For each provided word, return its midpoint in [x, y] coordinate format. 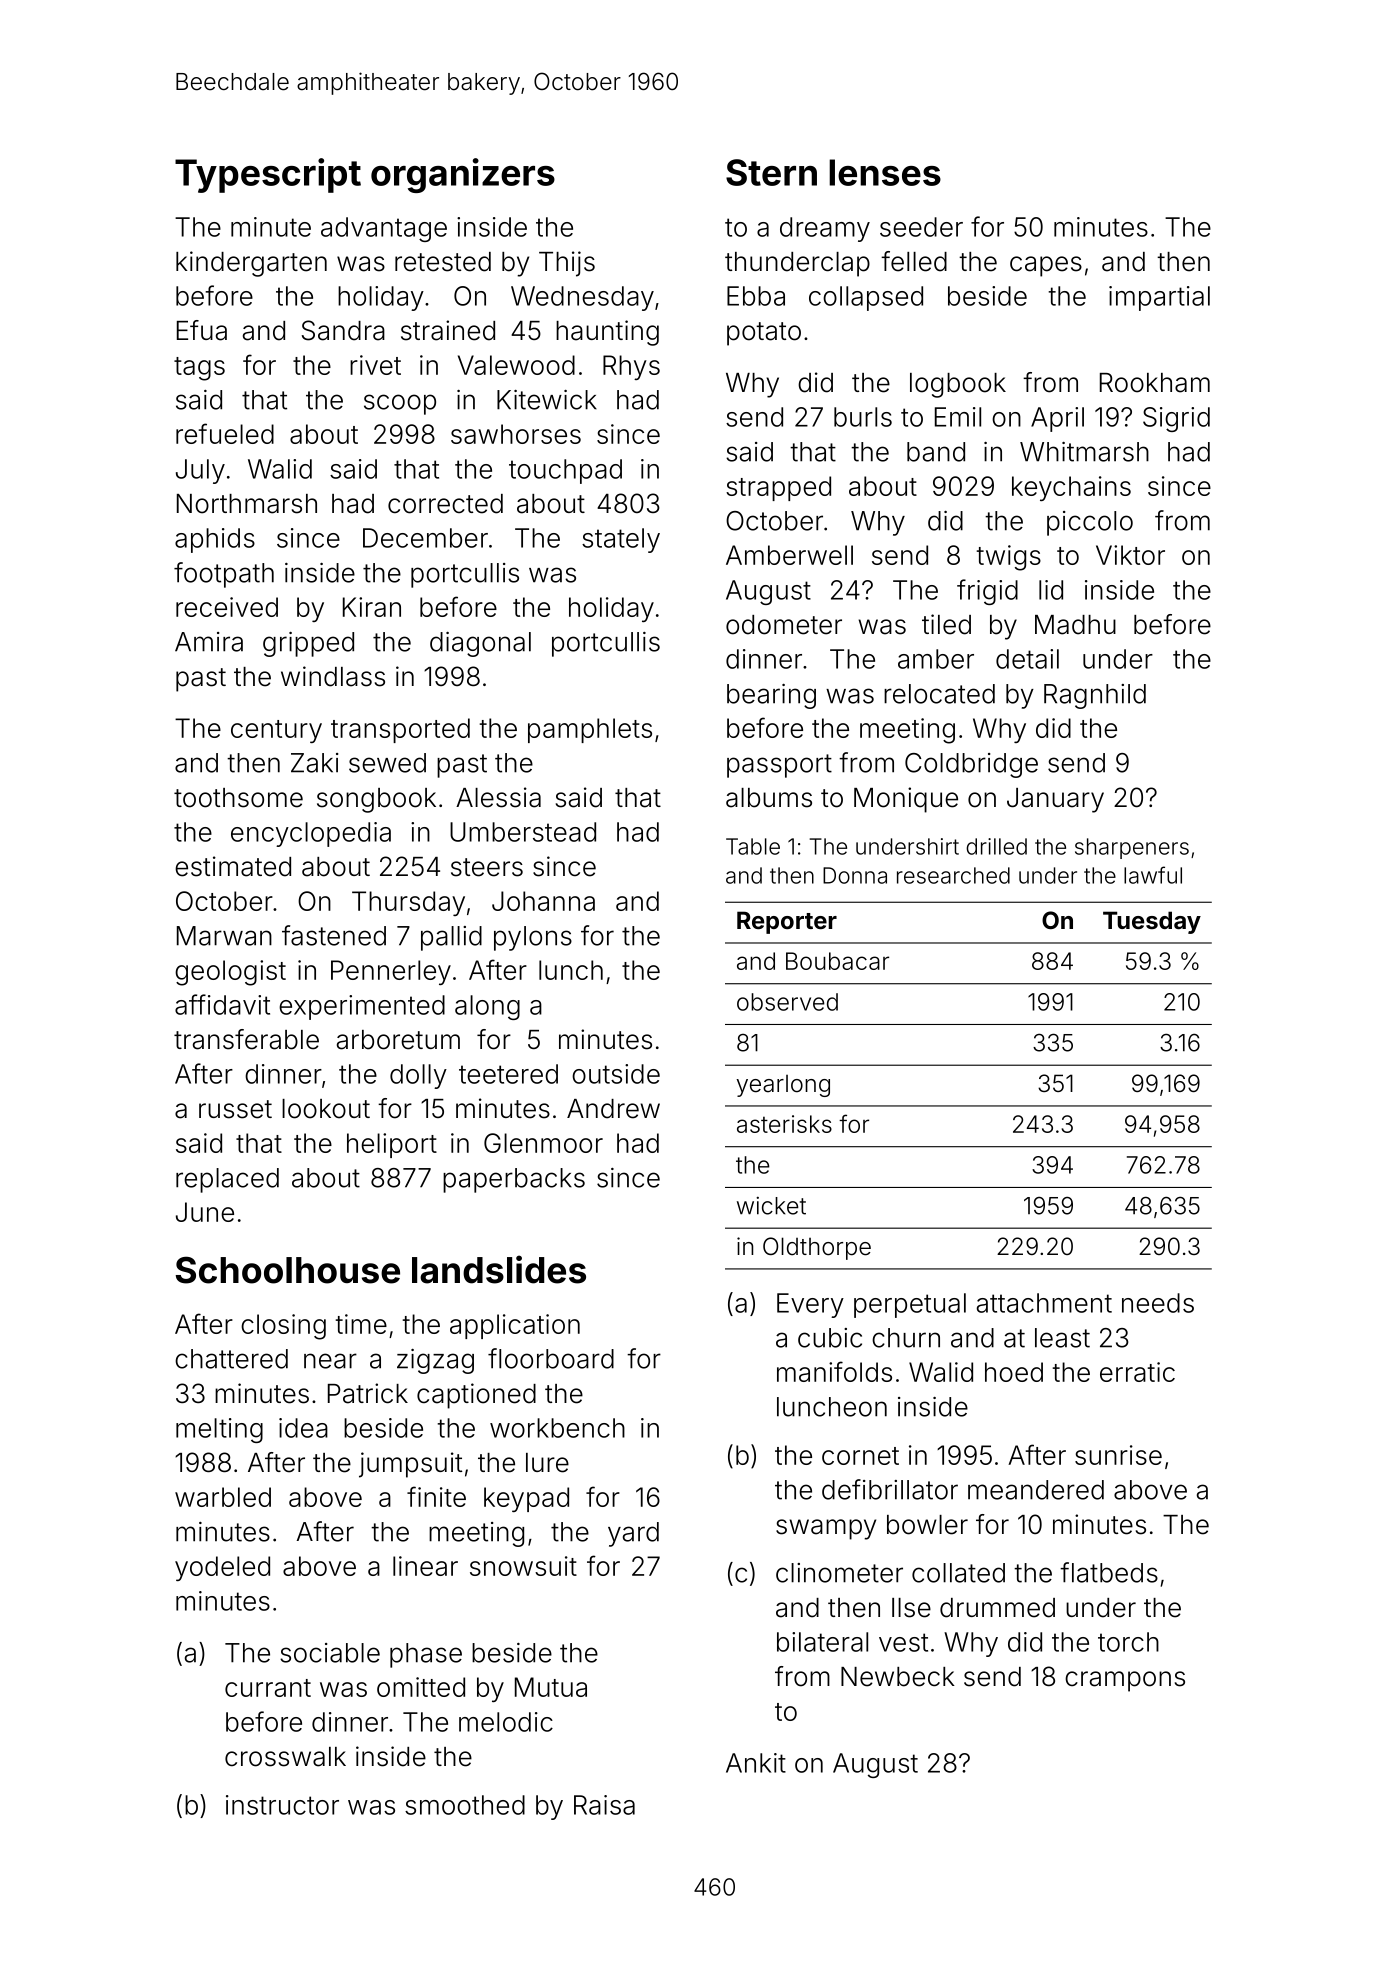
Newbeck [898, 1677]
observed [787, 1002]
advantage [384, 229]
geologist [230, 973]
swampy [826, 1529]
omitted [421, 1687]
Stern [771, 172]
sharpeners [1132, 848]
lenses [885, 172]
